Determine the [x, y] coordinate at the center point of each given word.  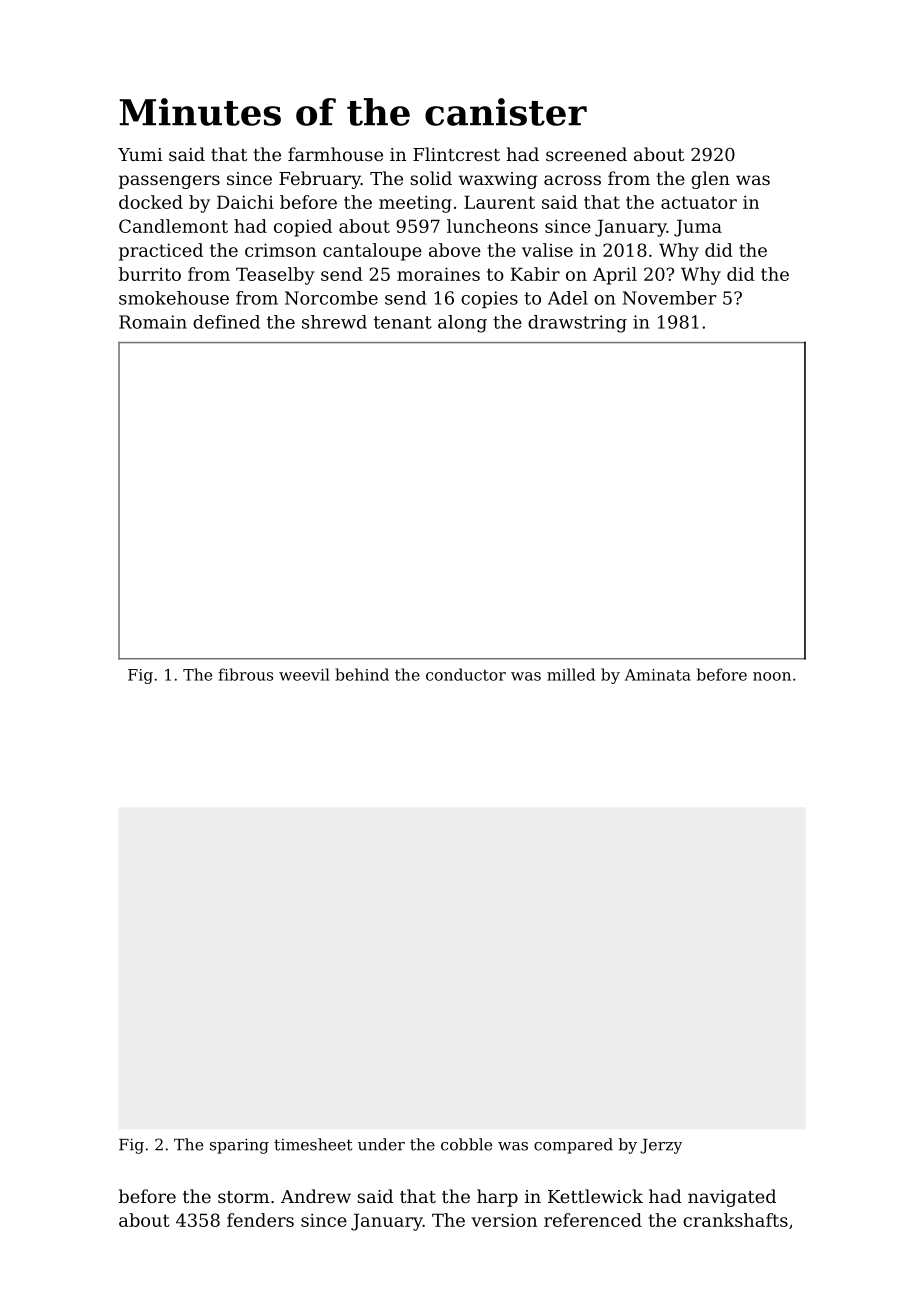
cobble [466, 1144]
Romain [153, 322]
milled [571, 674]
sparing [239, 1146]
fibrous [245, 674]
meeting [415, 204]
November [670, 298]
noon [772, 676]
